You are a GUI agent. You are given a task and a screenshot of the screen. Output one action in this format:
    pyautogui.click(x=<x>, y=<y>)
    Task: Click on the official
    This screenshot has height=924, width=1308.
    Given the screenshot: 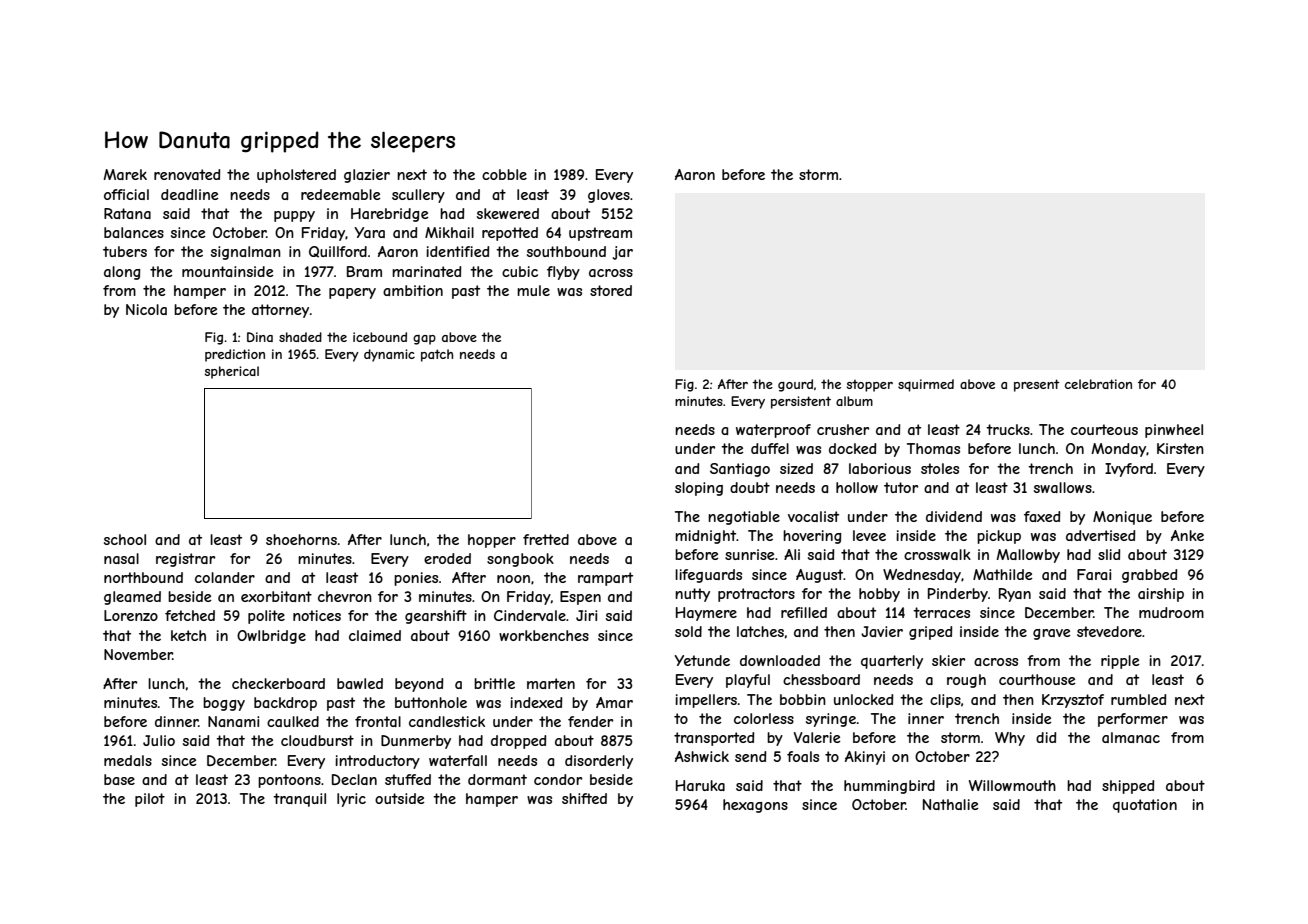 What is the action you would take?
    pyautogui.click(x=126, y=194)
